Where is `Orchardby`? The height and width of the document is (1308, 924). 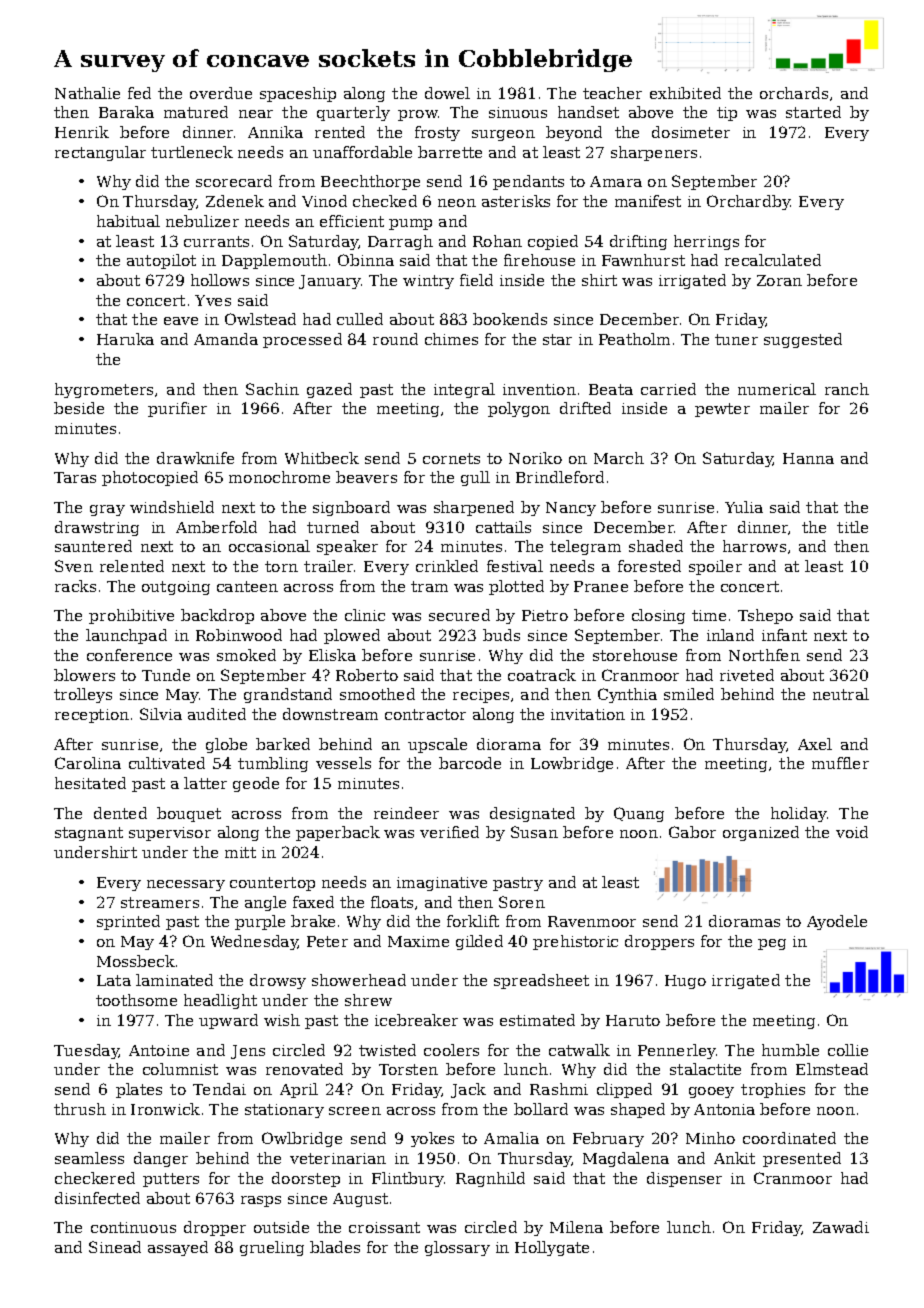
Orchardby is located at coordinates (749, 202).
